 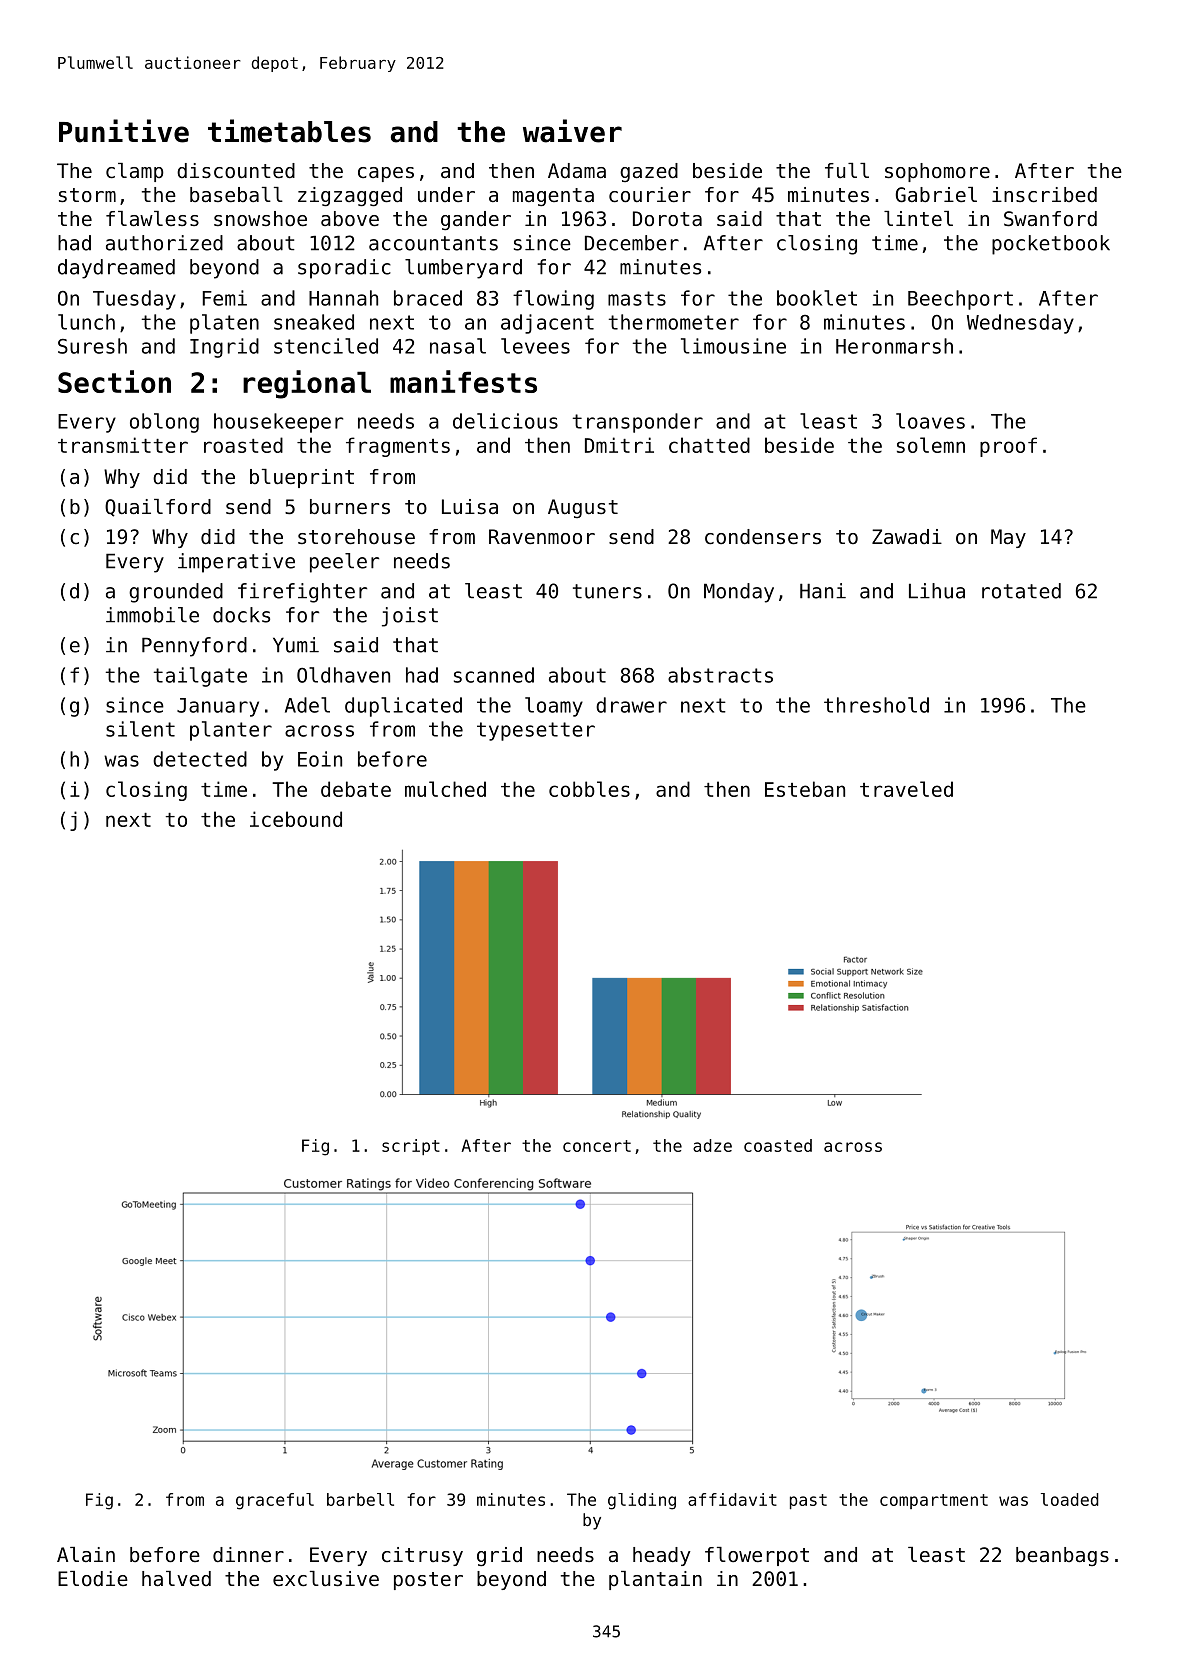 What do you see at coordinates (597, 1146) in the screenshot?
I see `concert` at bounding box center [597, 1146].
